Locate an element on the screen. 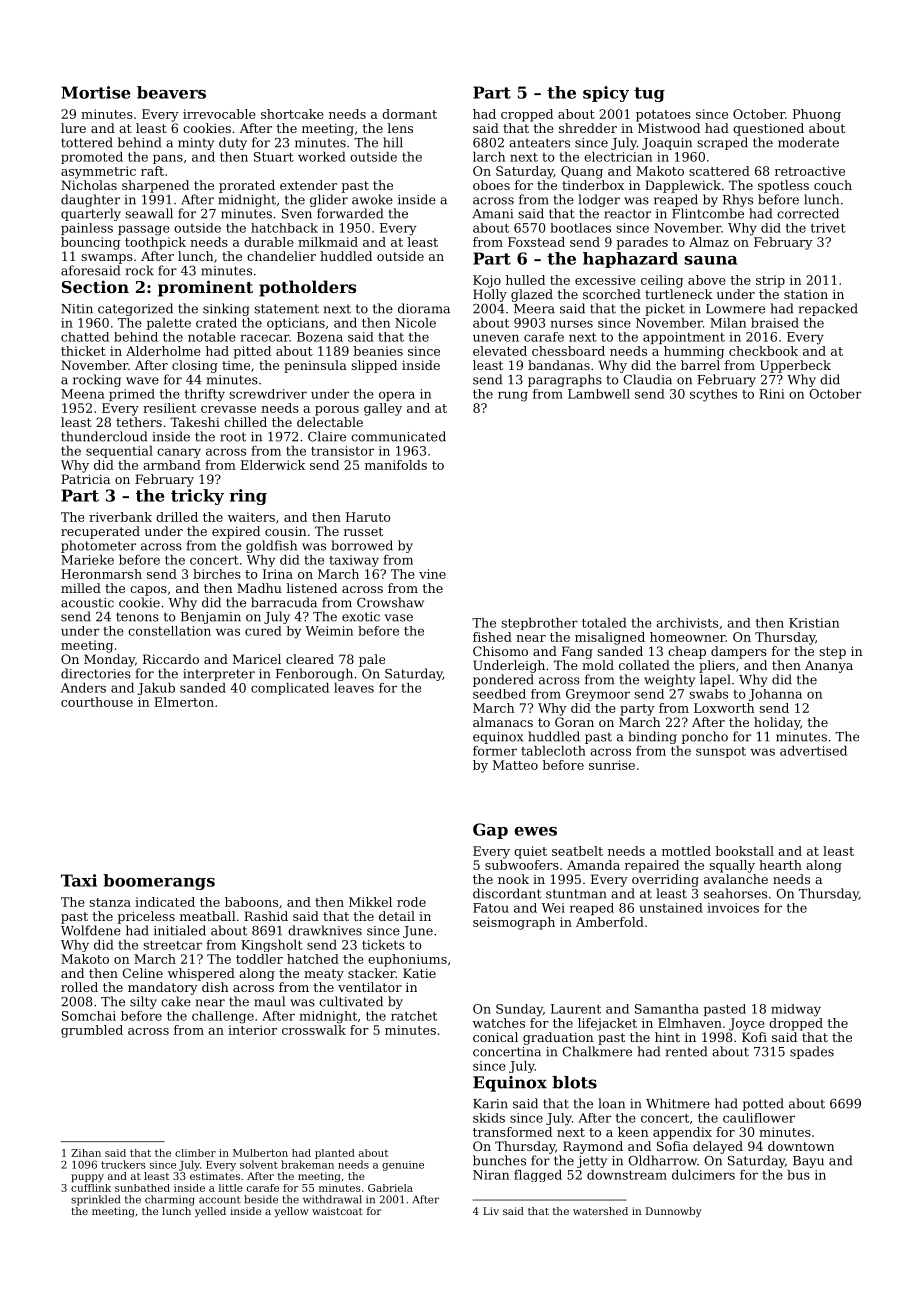  Kristian is located at coordinates (814, 623).
